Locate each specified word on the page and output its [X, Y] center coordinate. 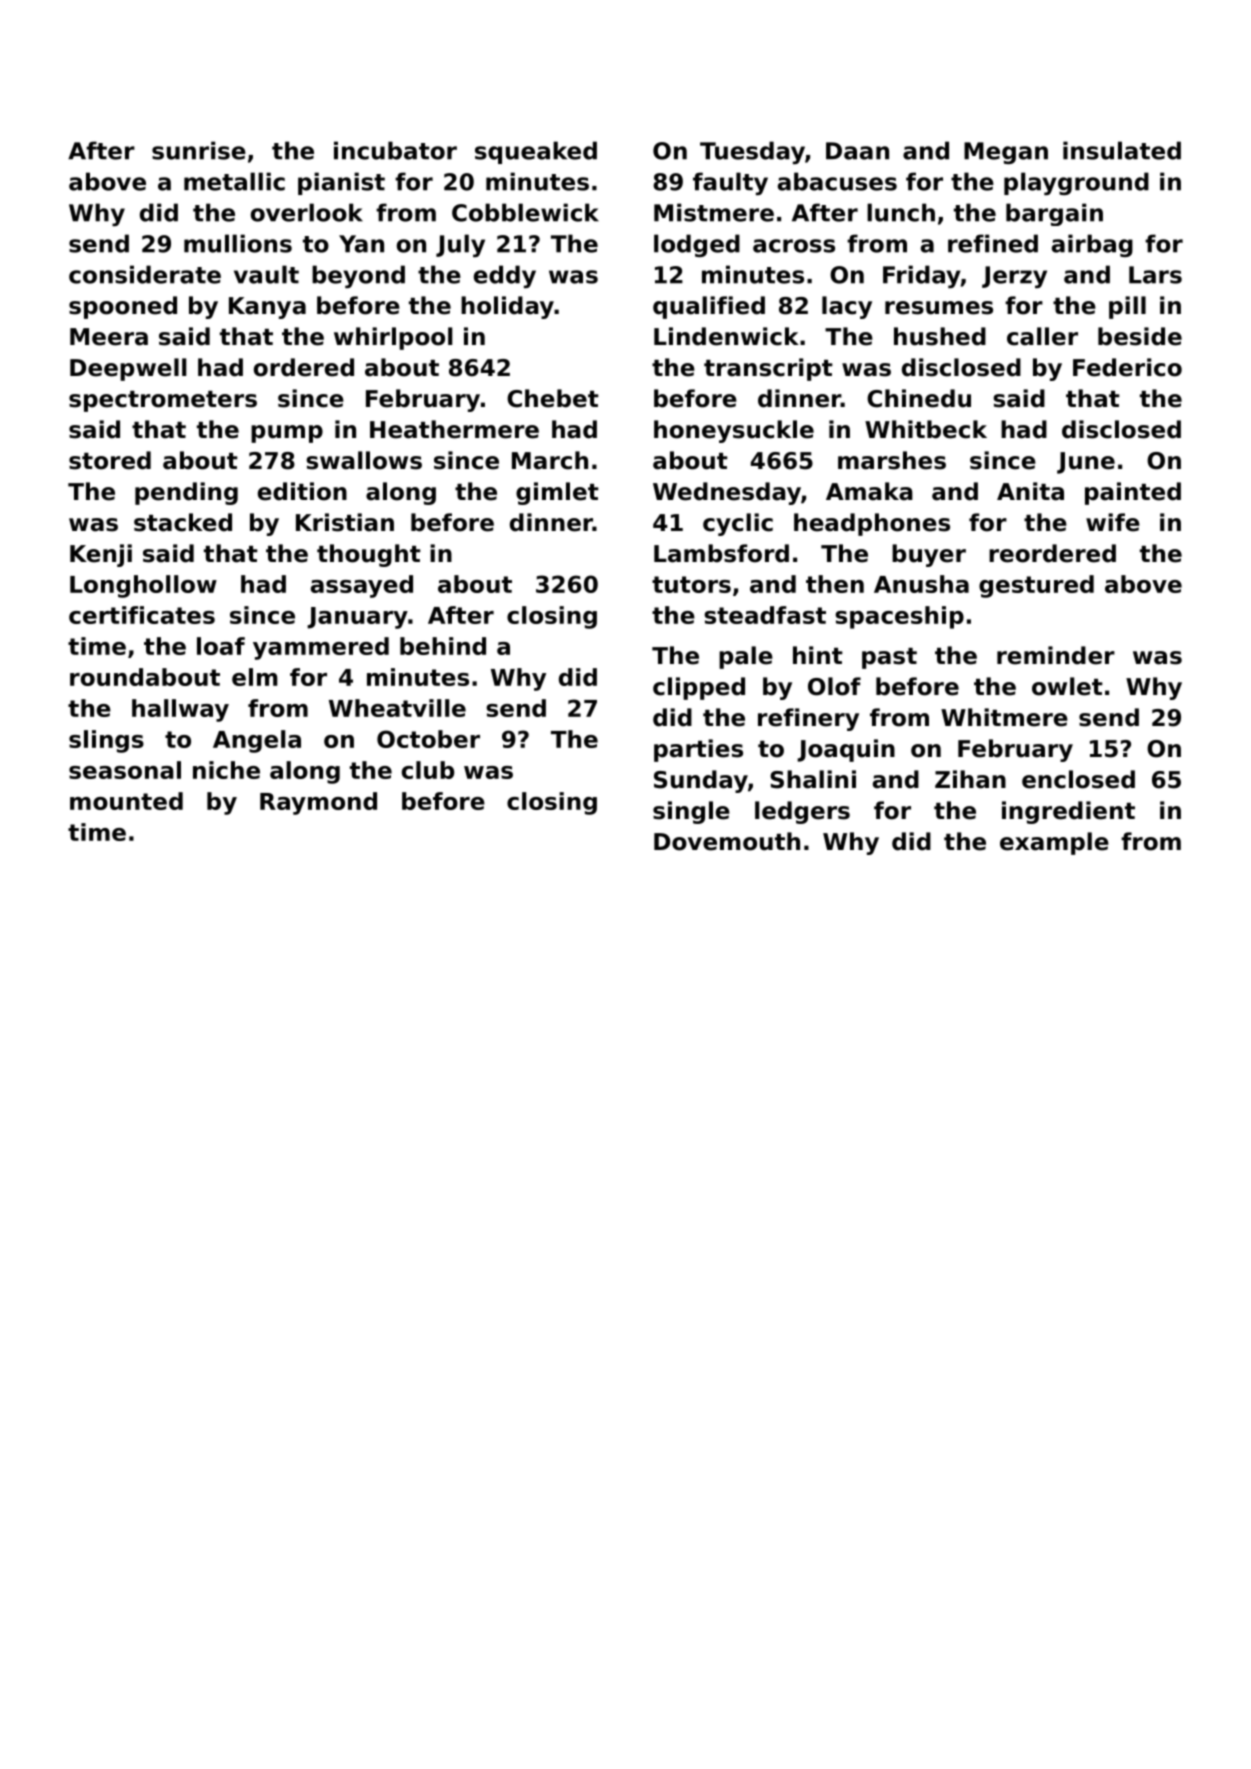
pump [287, 434]
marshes [892, 460]
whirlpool [393, 338]
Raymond [318, 803]
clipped [699, 688]
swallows [364, 460]
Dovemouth [727, 841]
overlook [307, 212]
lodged [697, 245]
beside [1140, 336]
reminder [1056, 655]
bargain [1054, 214]
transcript [768, 369]
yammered [321, 648]
